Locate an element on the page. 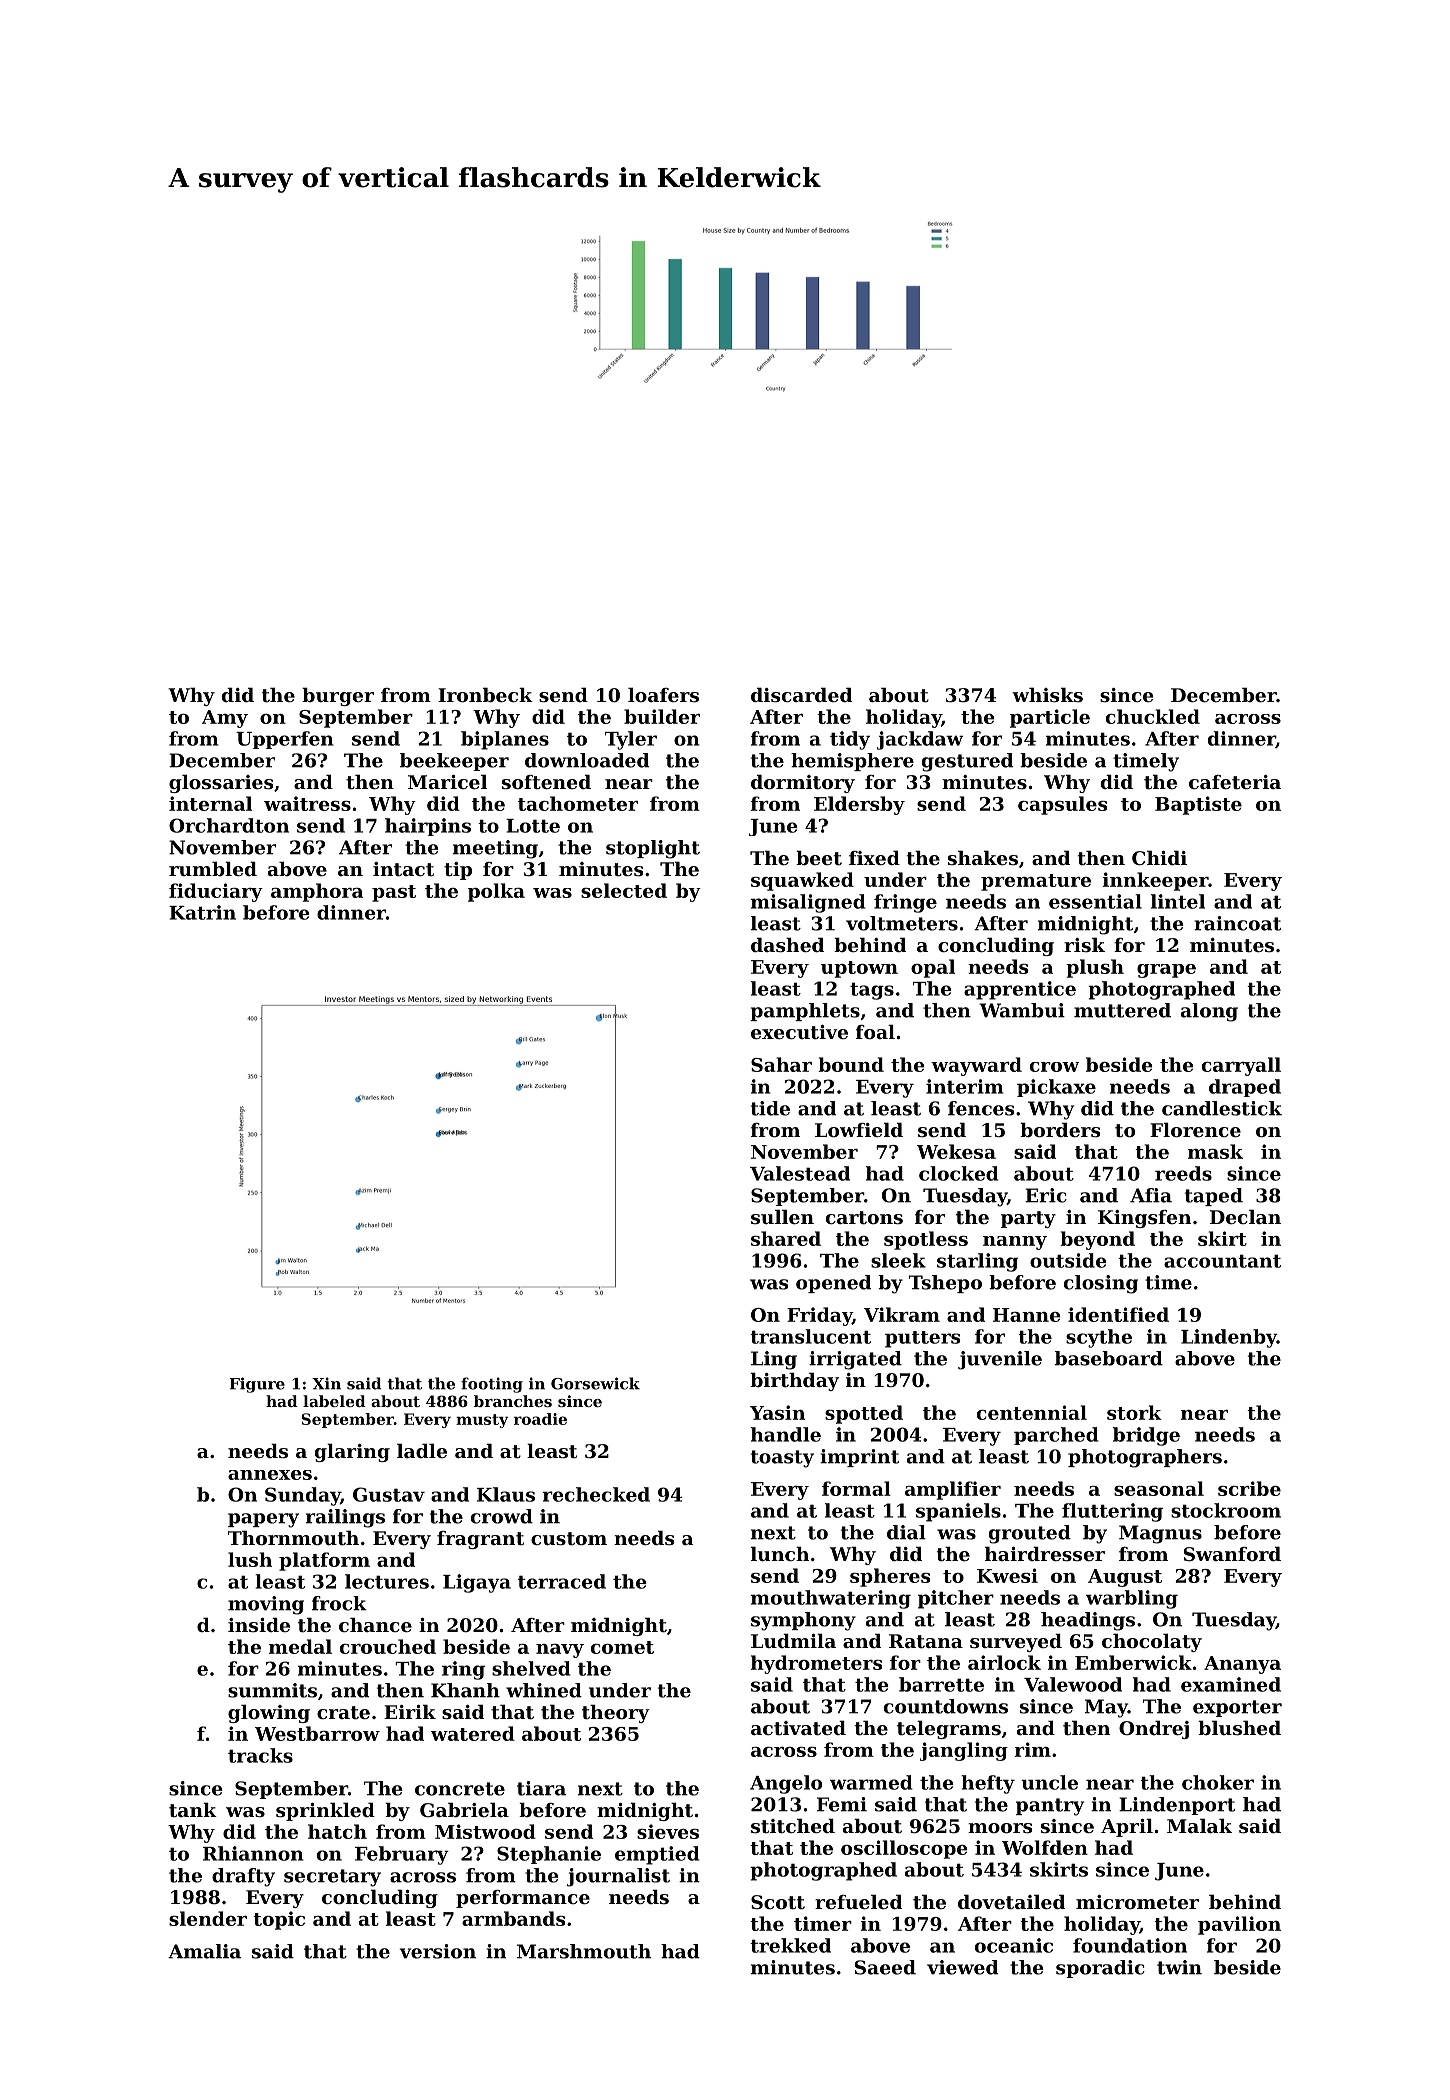  Amalia is located at coordinates (204, 1951).
